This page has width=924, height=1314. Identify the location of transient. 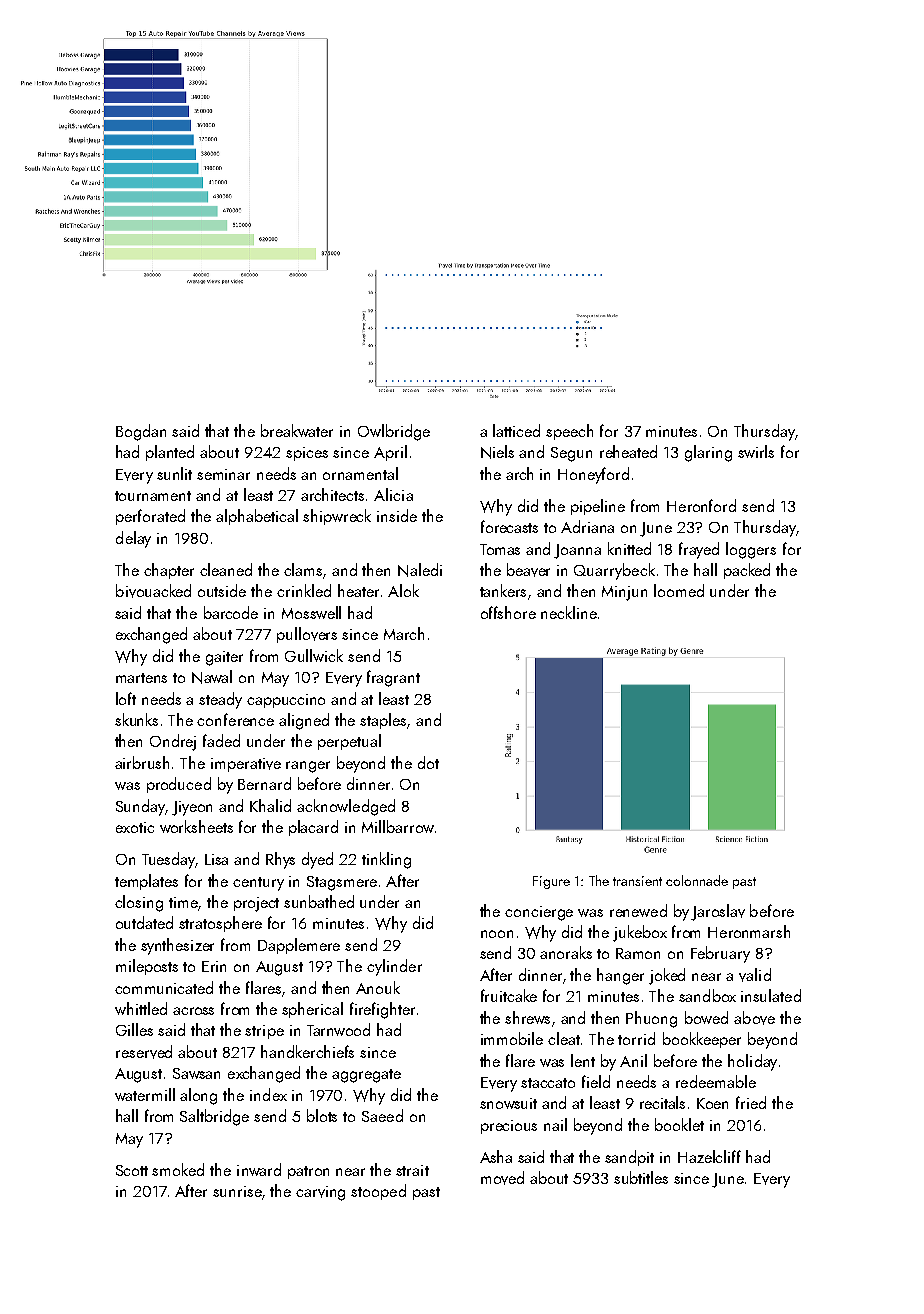
(637, 881).
